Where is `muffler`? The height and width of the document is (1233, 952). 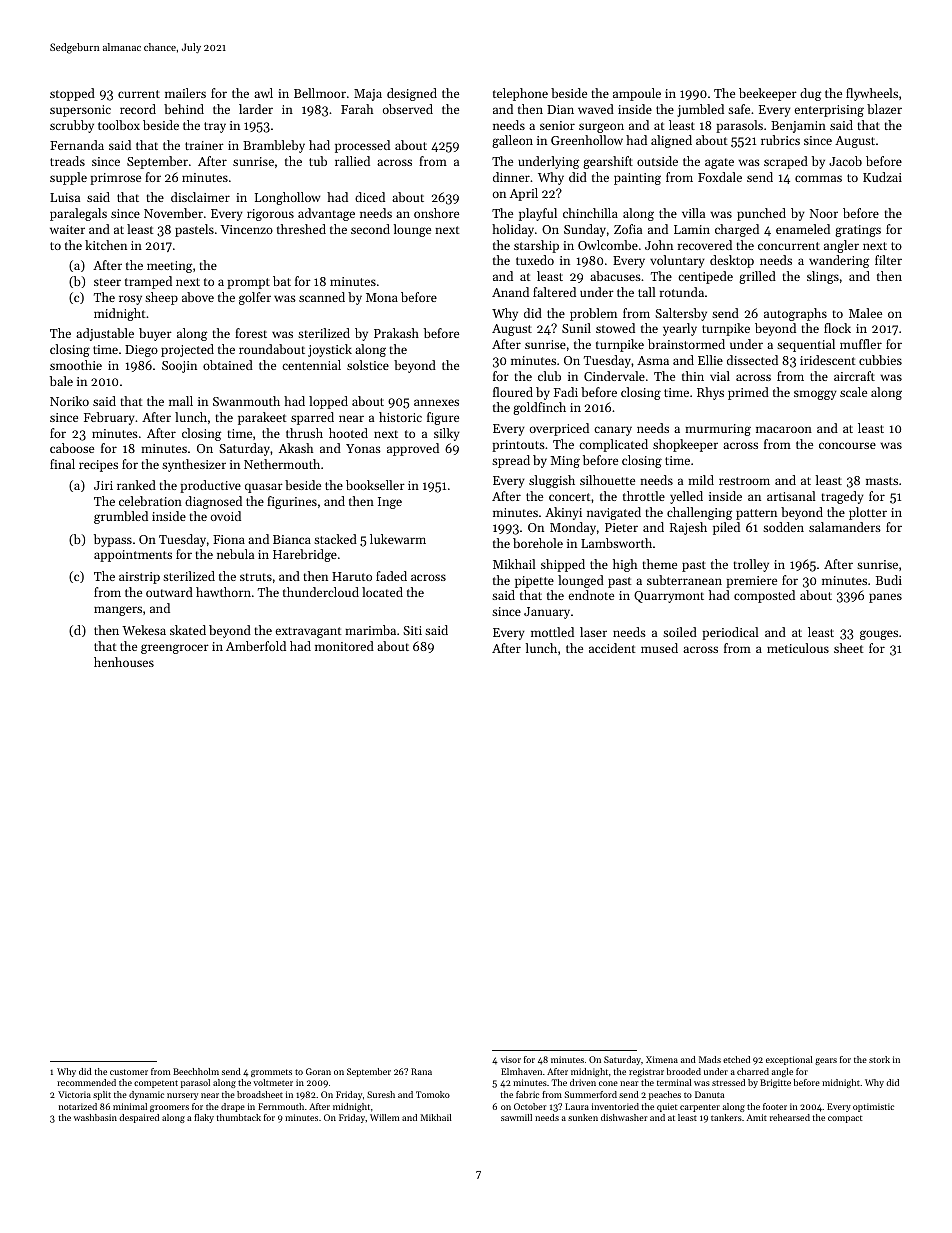
muffler is located at coordinates (861, 344).
